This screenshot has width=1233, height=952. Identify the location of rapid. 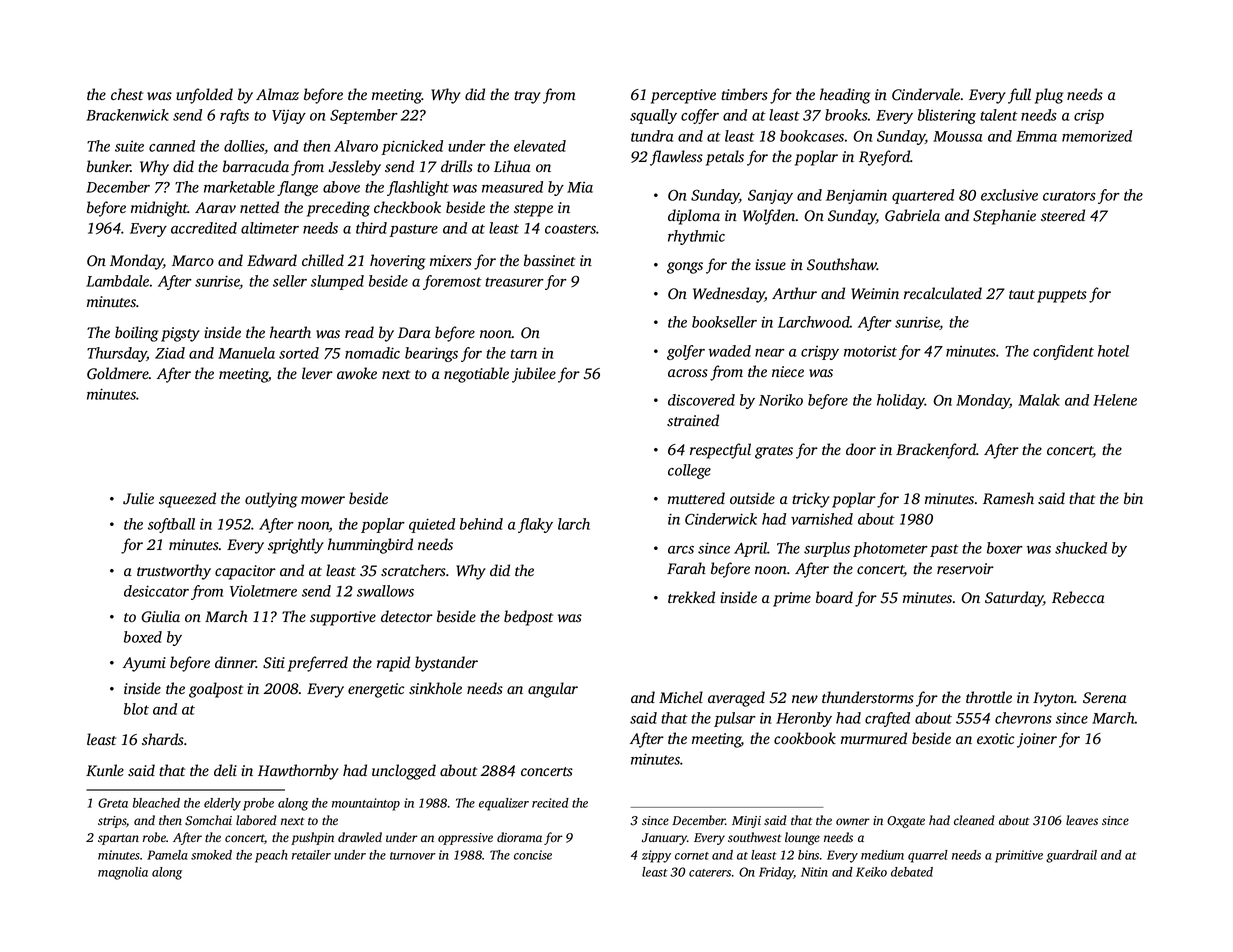
(393, 664).
